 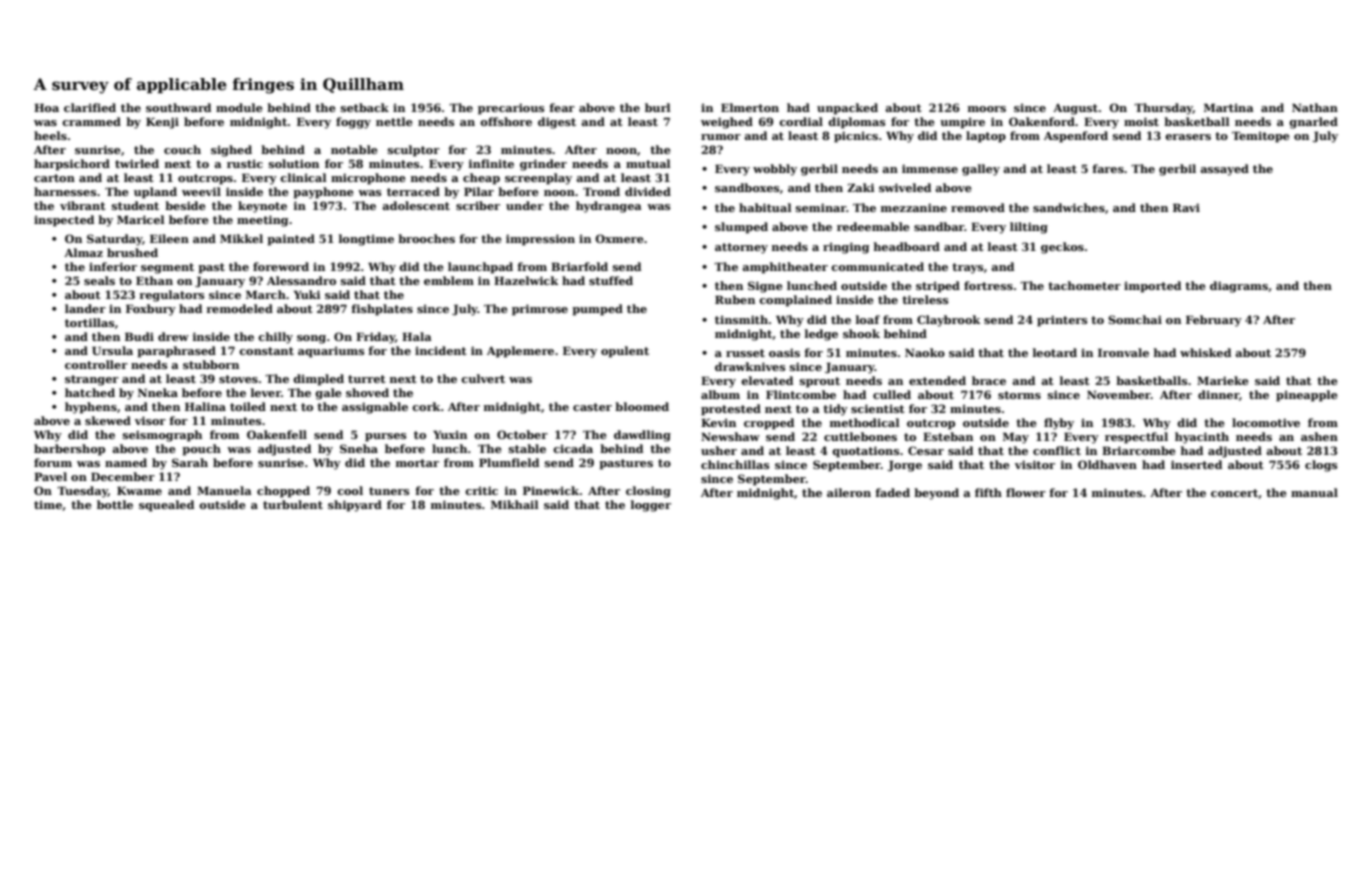 I want to click on clogs, so click(x=1321, y=466).
